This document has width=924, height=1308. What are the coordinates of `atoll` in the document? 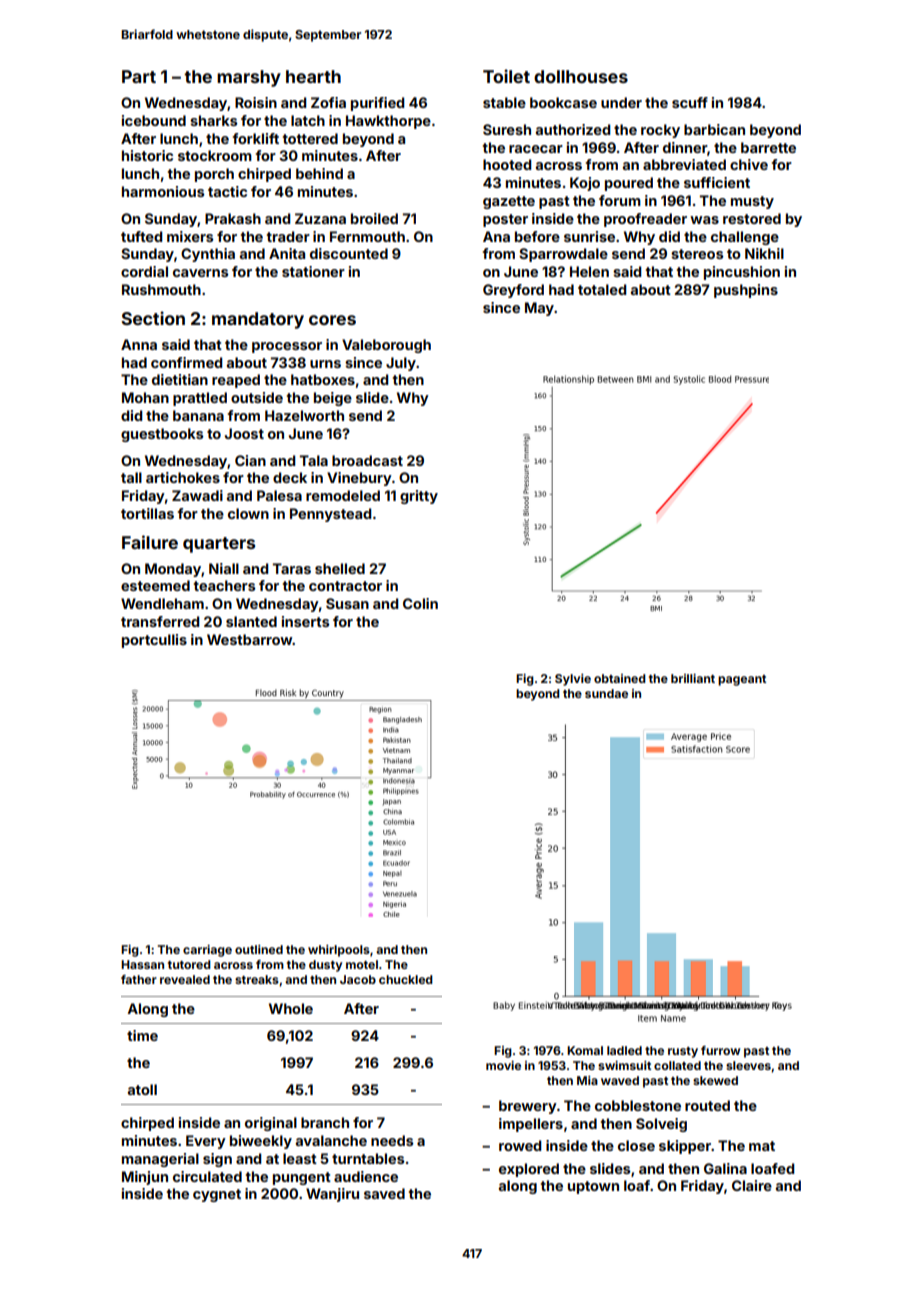 It's located at (142, 1089).
